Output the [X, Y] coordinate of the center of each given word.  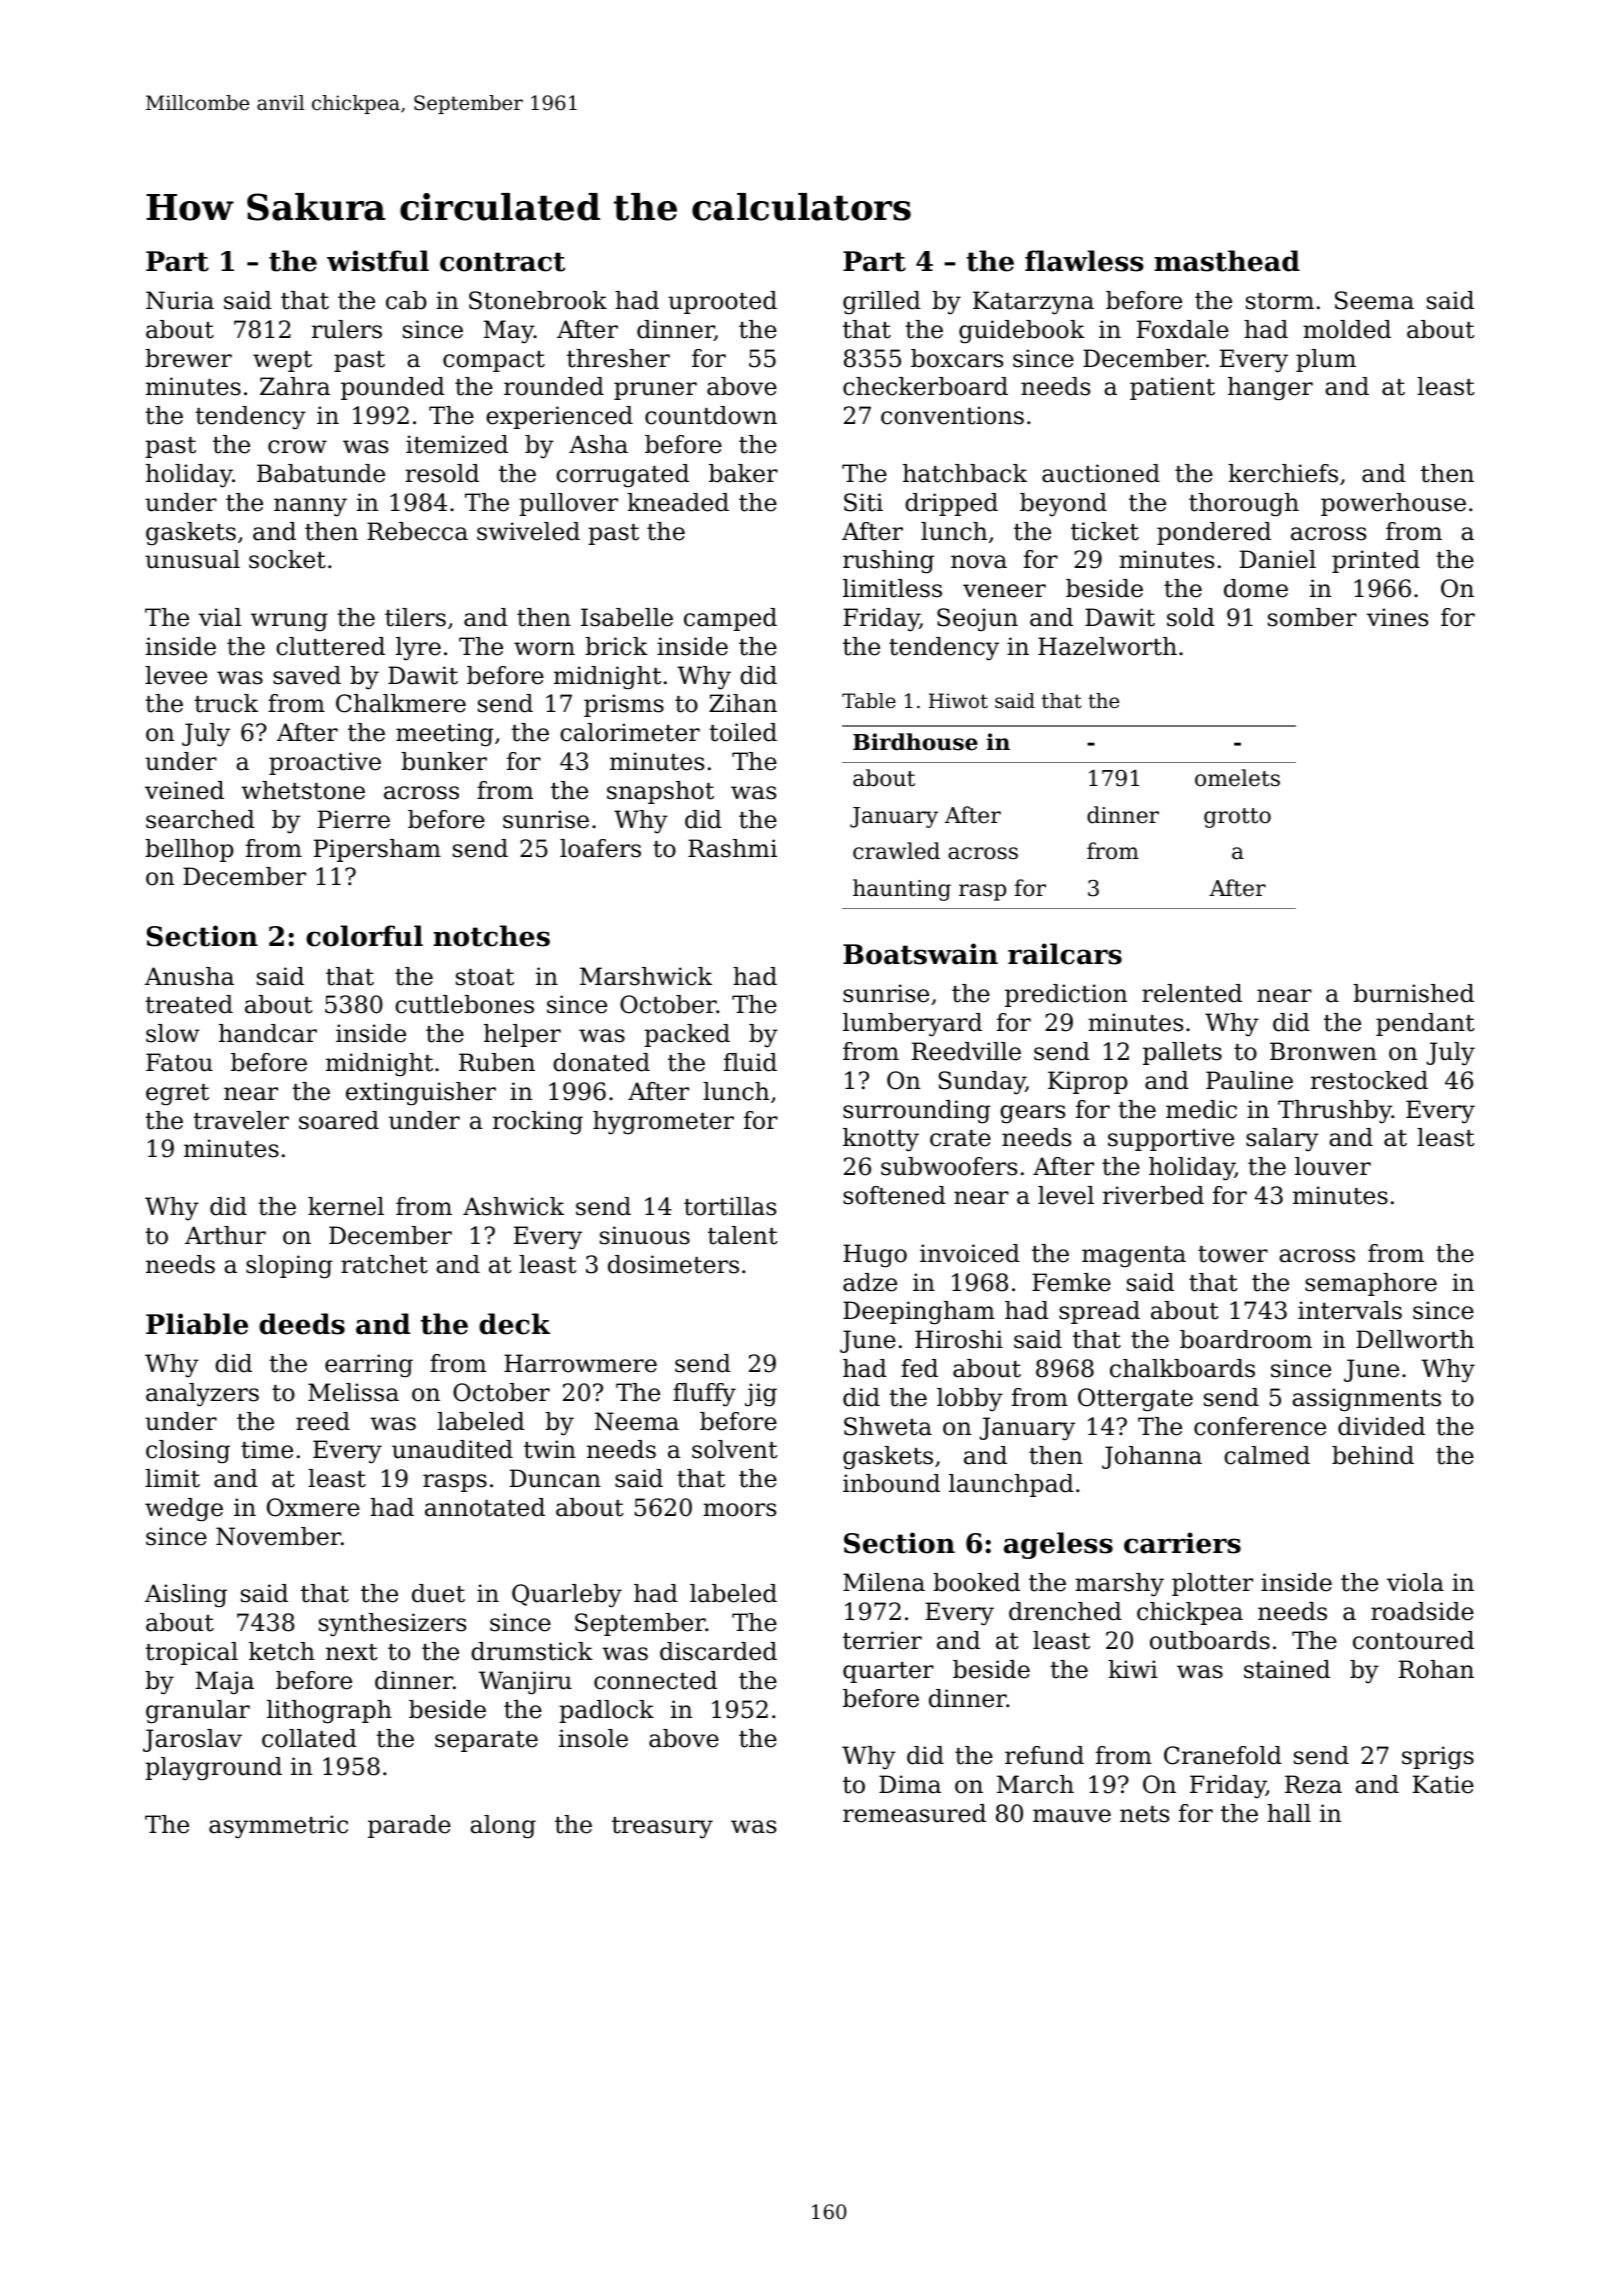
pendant [1425, 1024]
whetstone [303, 790]
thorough [1244, 505]
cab [406, 300]
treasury [662, 1828]
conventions [952, 415]
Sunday [982, 1083]
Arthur [225, 1235]
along [503, 1826]
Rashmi [732, 848]
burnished [1413, 993]
